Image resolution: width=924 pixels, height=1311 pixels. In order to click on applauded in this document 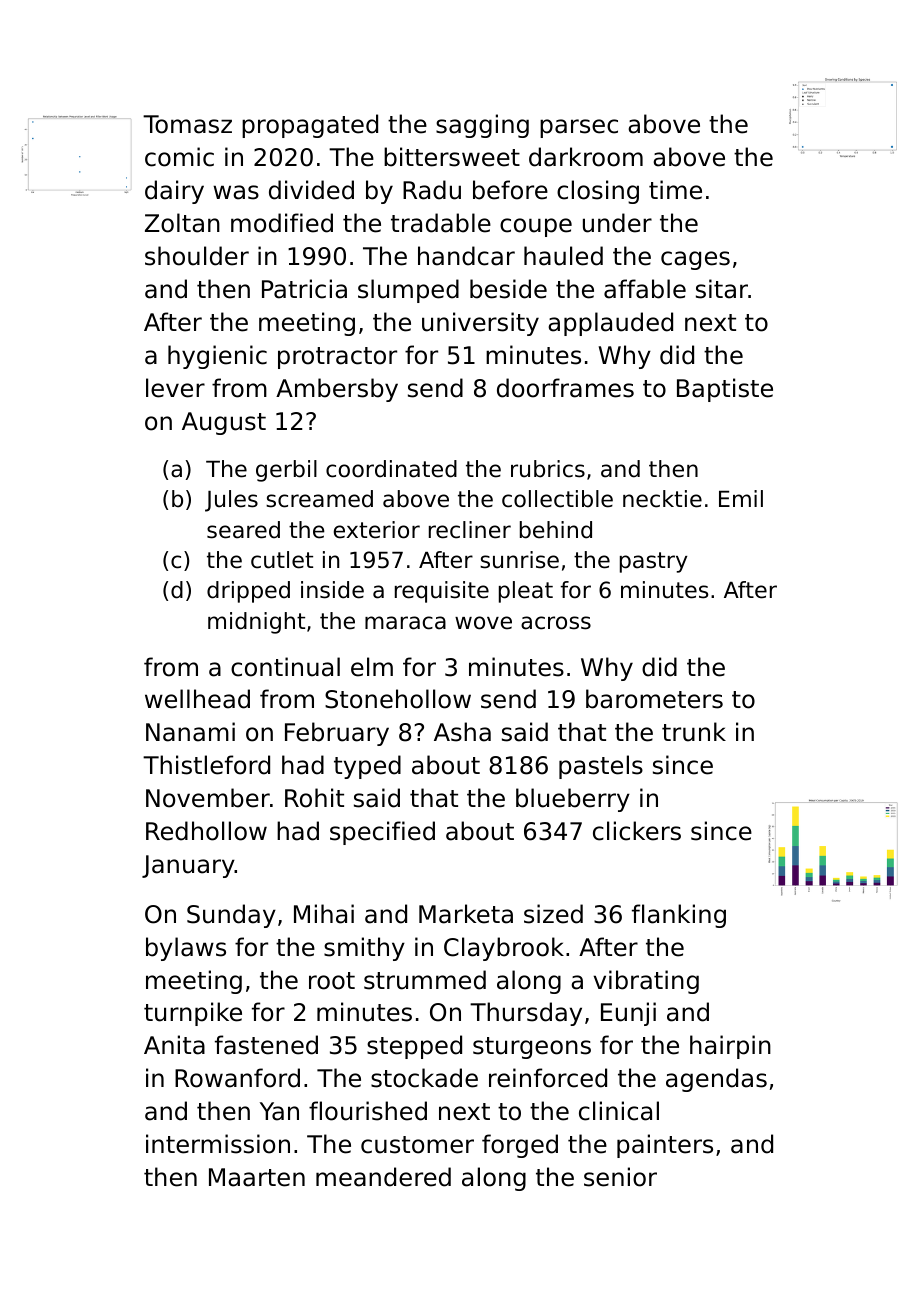, I will do `click(610, 324)`.
